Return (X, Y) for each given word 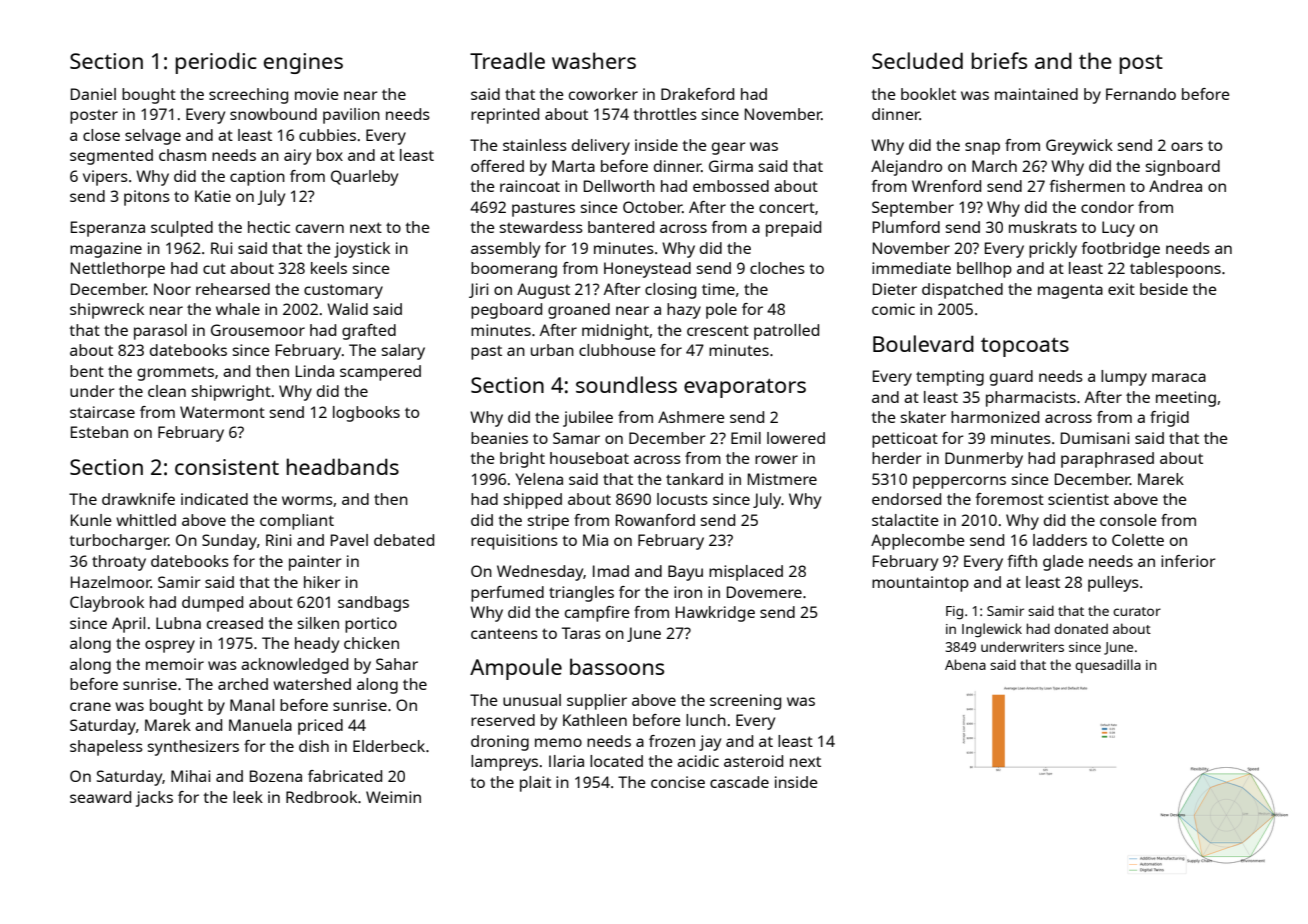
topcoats (1025, 347)
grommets (175, 373)
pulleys (1113, 584)
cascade (739, 782)
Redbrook (321, 797)
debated (404, 540)
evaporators (745, 388)
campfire (597, 614)
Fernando (1141, 94)
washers (594, 60)
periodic (216, 63)
